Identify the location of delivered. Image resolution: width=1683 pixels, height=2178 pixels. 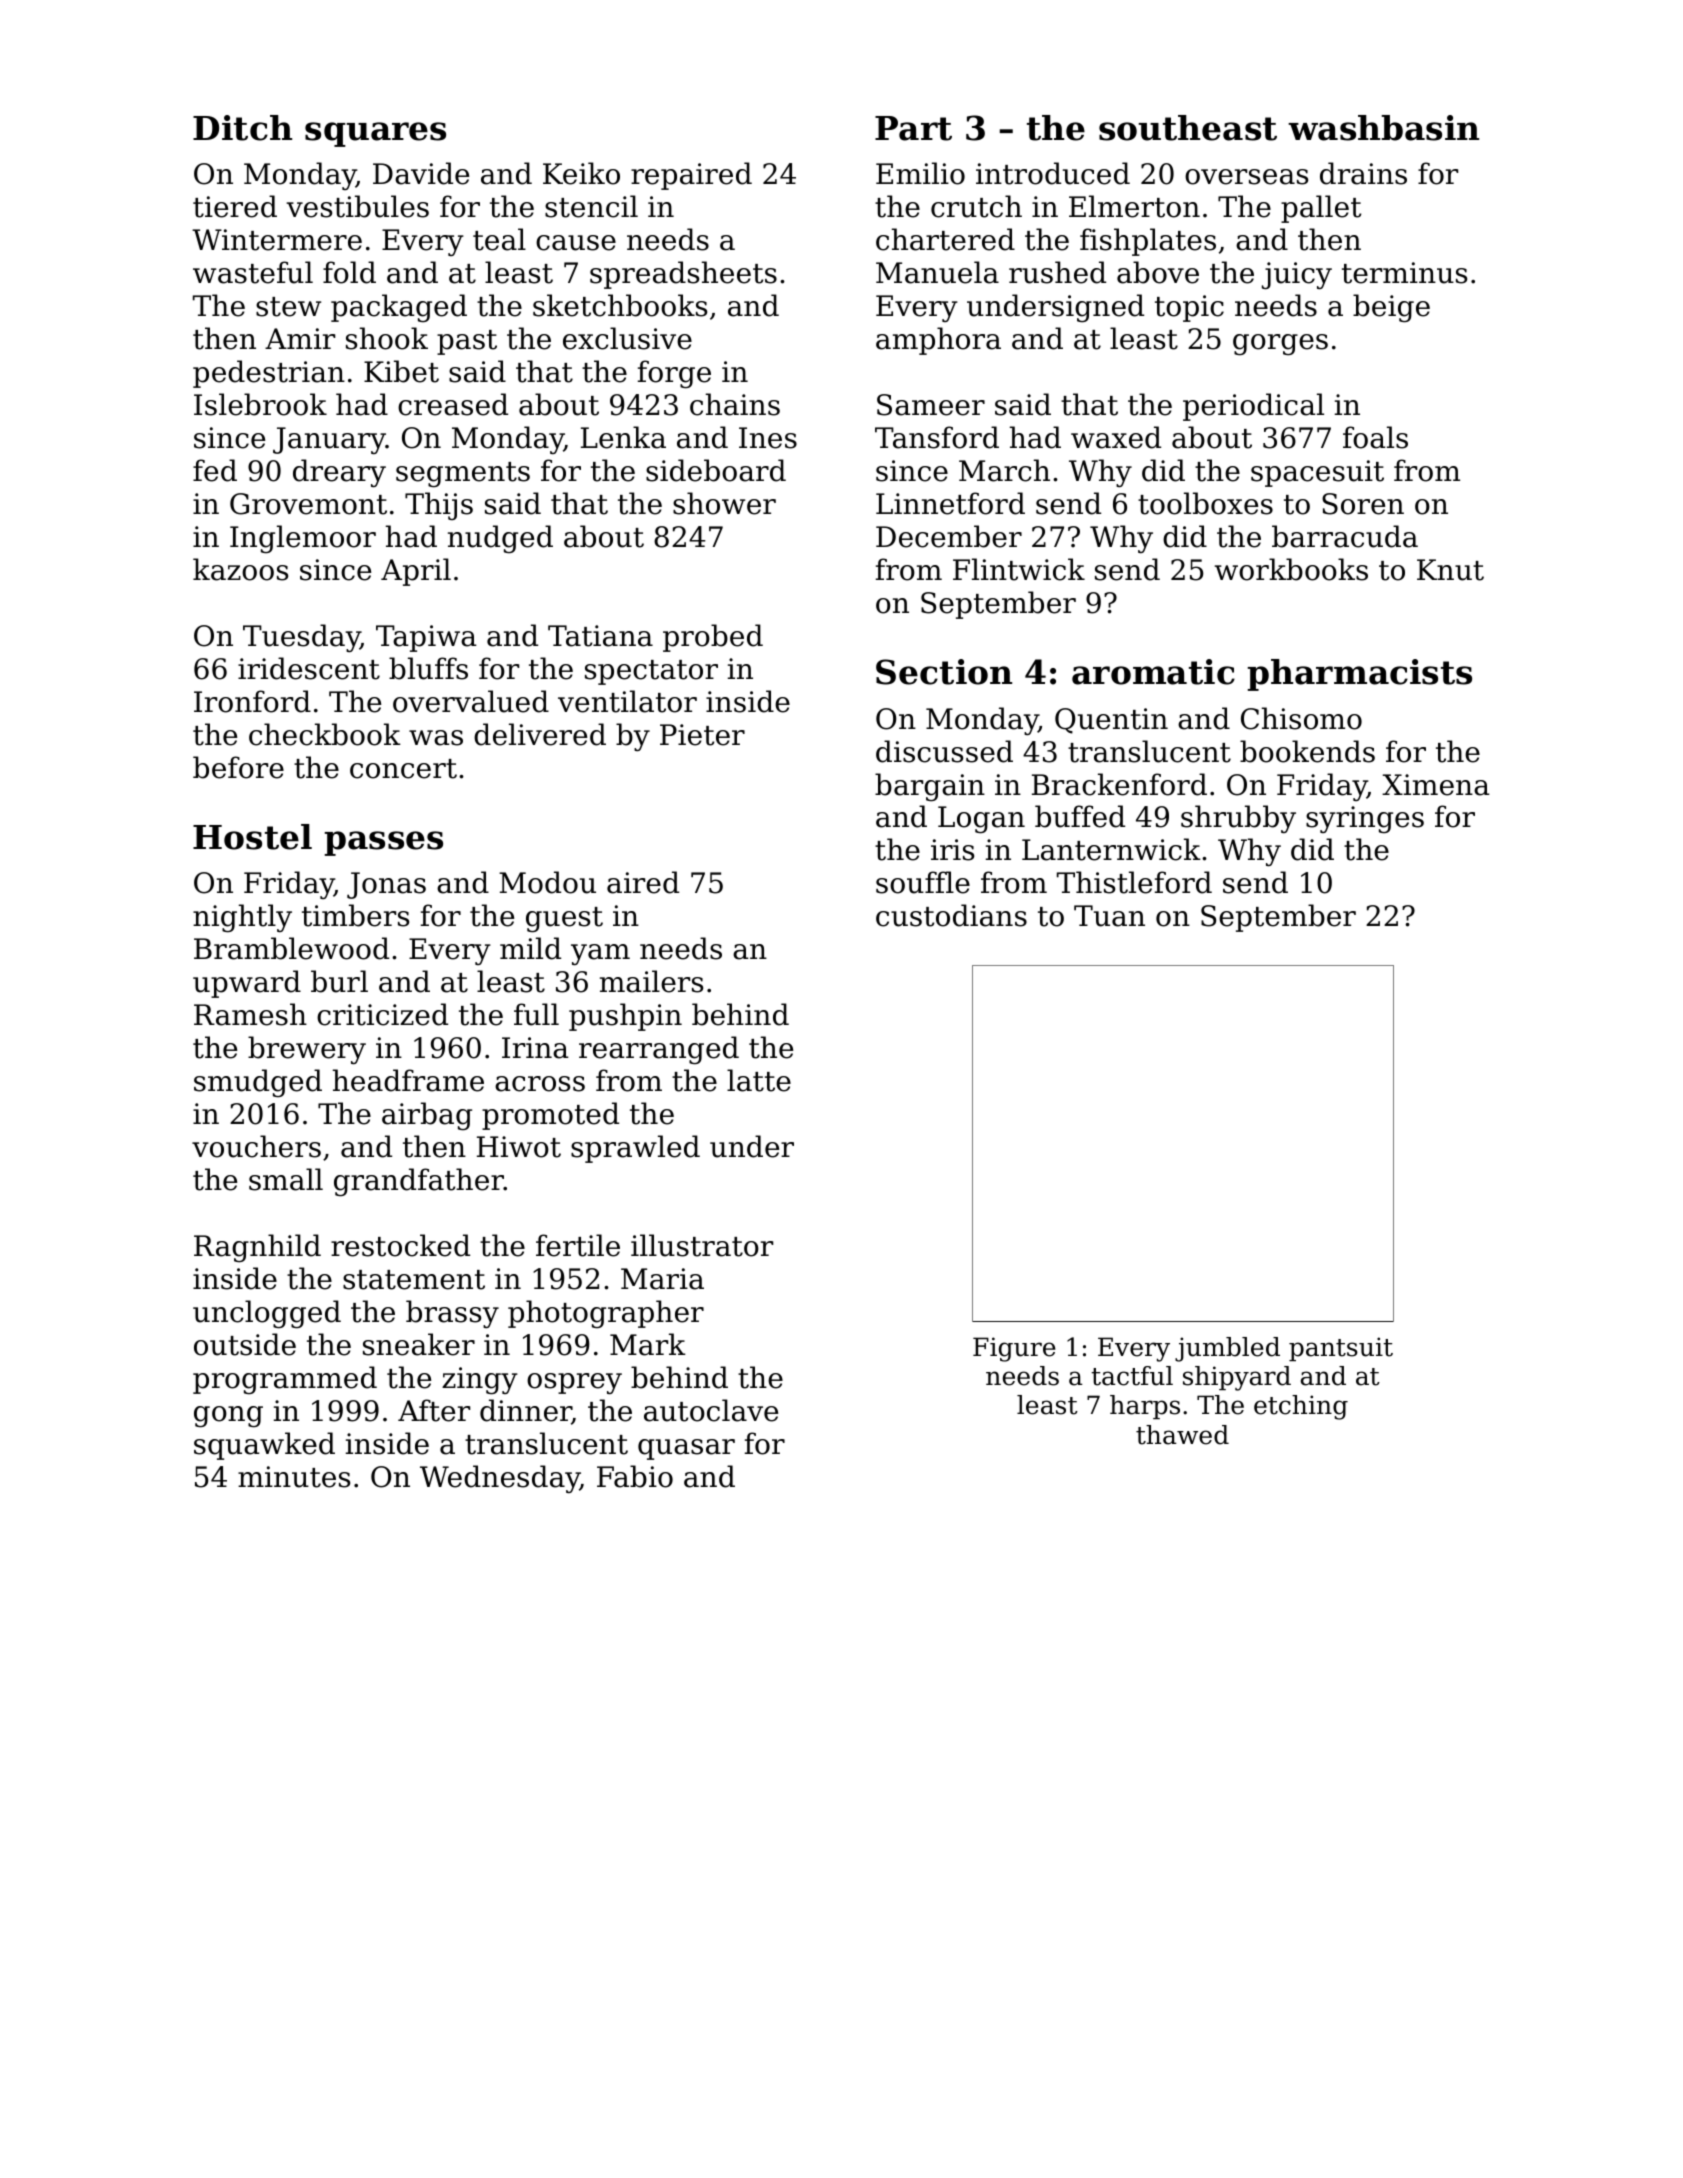
(540, 734).
